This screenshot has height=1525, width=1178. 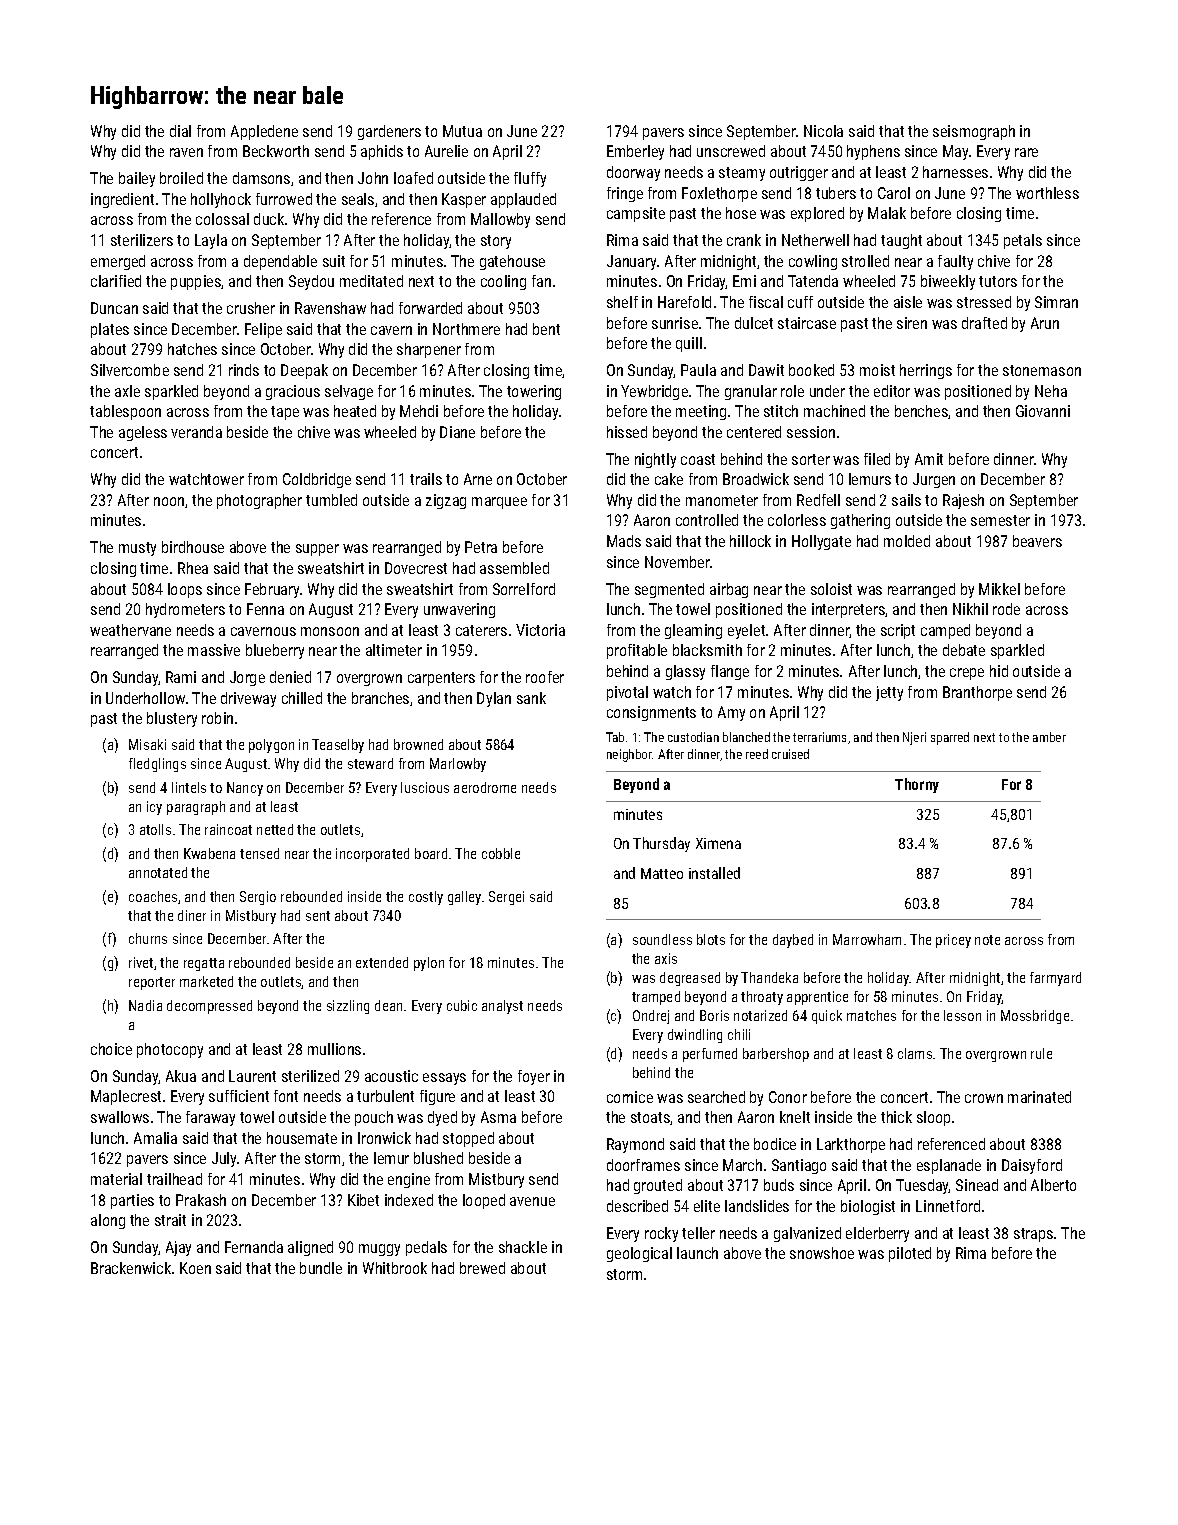 I want to click on tape, so click(x=285, y=413).
